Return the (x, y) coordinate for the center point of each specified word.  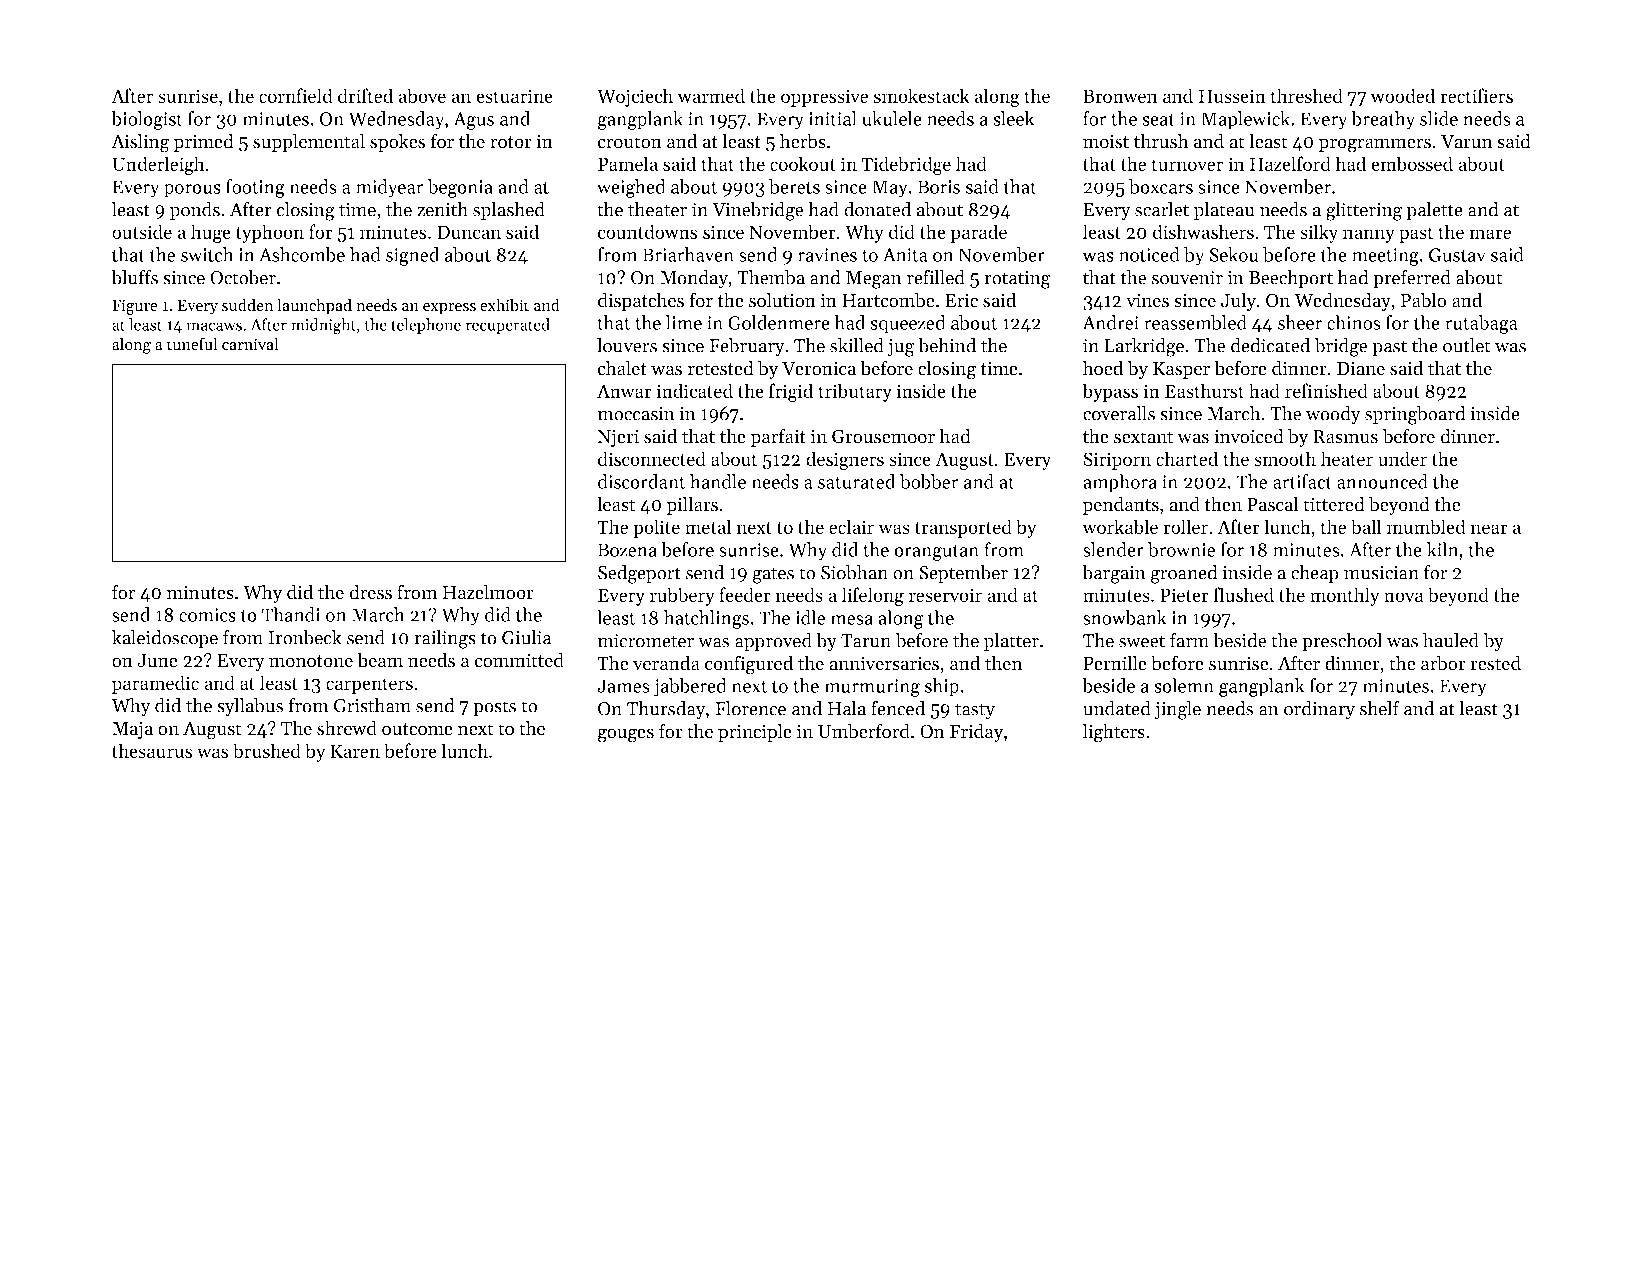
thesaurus (152, 750)
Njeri (618, 438)
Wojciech (635, 97)
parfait (778, 437)
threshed (1306, 95)
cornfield (296, 95)
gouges (625, 735)
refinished (1326, 390)
